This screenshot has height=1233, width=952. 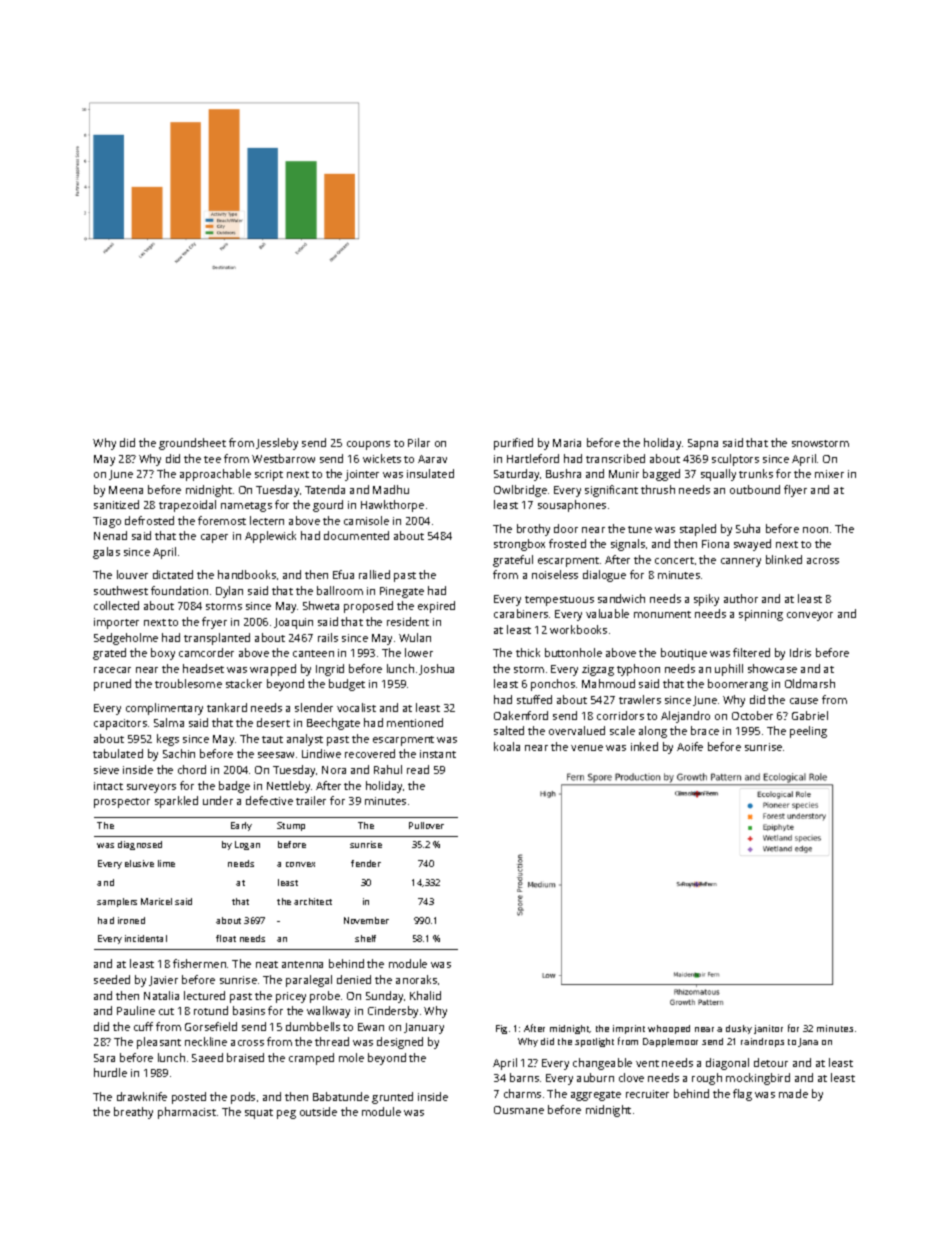 I want to click on Pauline, so click(x=136, y=1010).
